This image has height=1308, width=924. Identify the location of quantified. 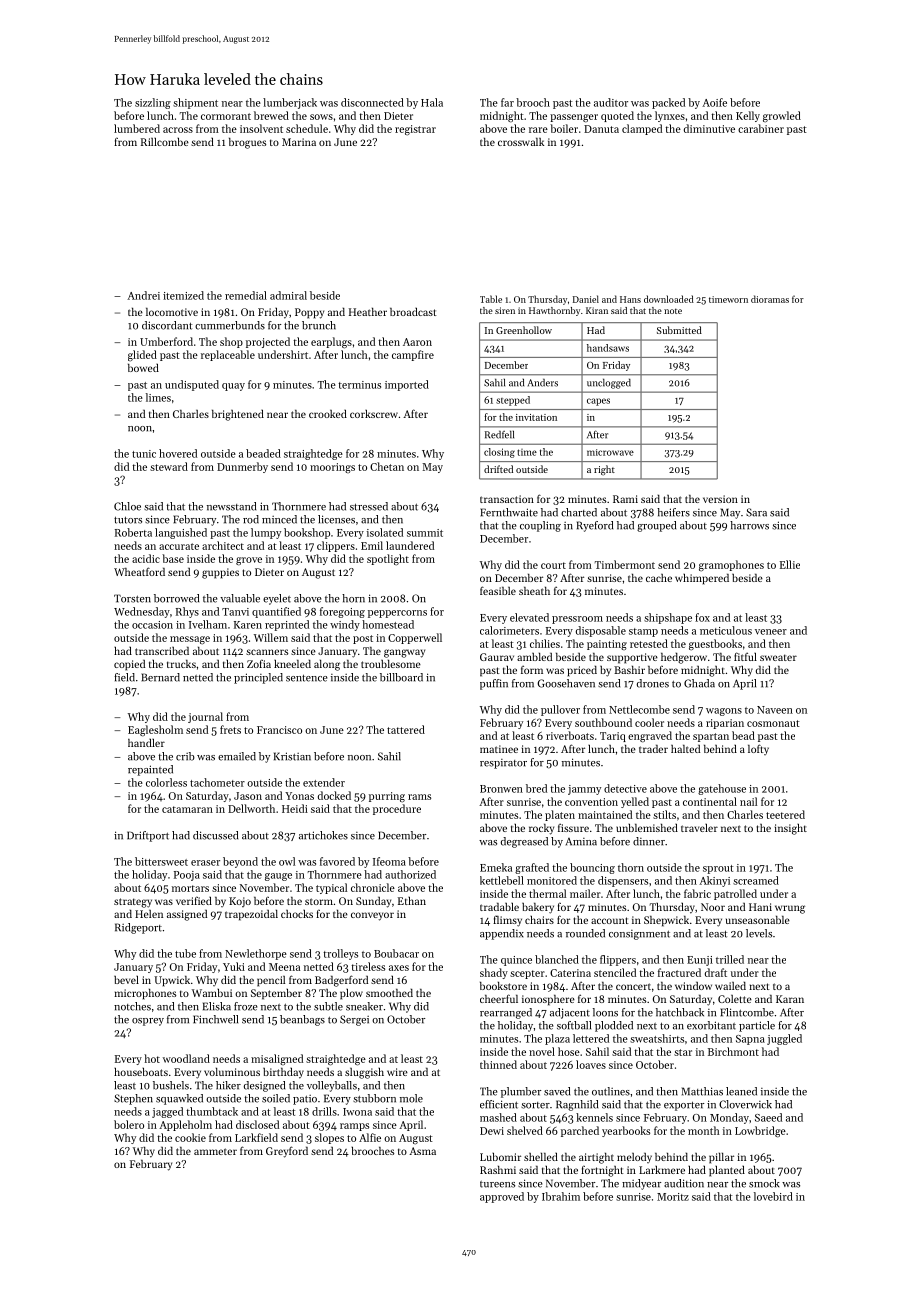
(276, 612).
